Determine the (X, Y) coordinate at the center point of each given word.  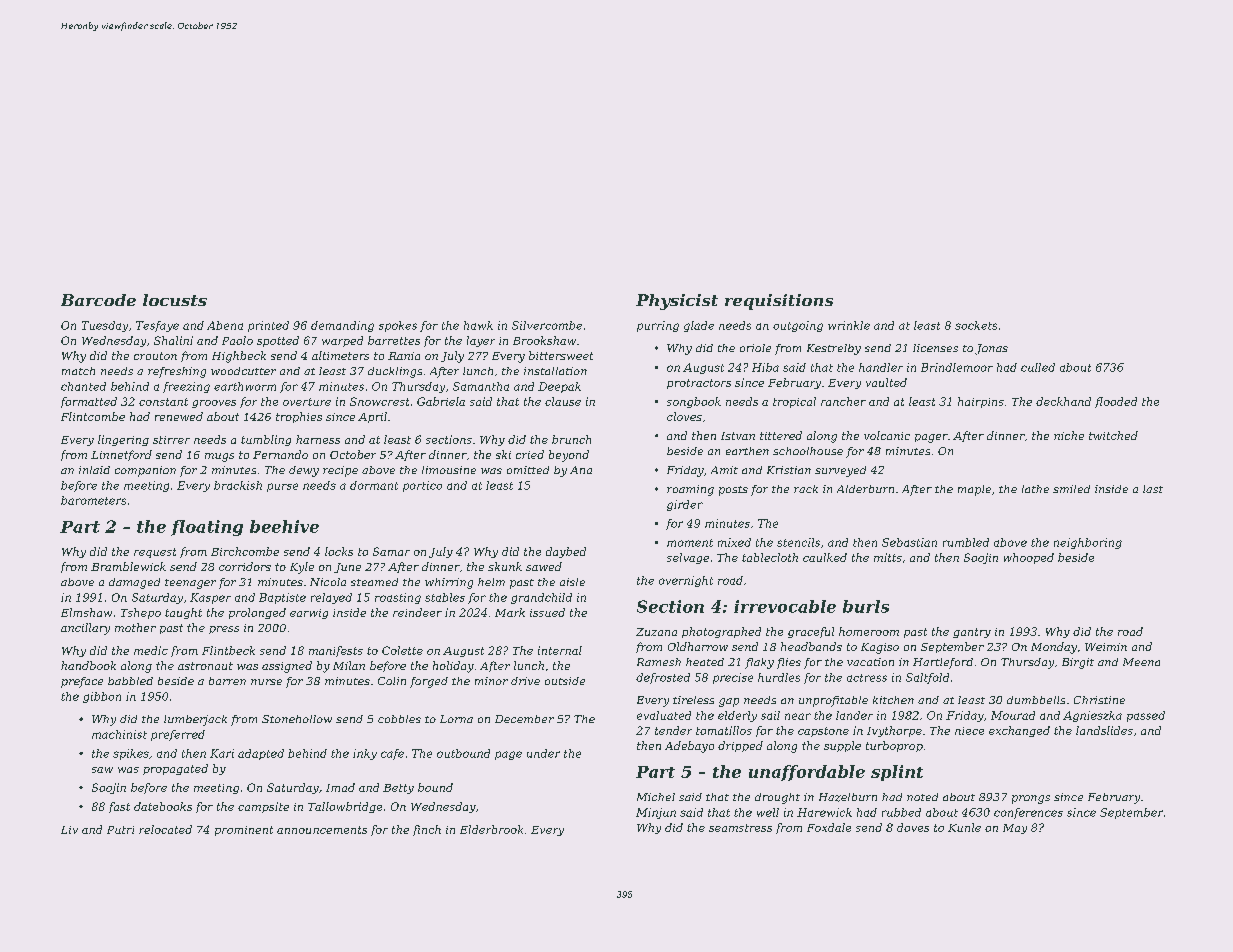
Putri (120, 830)
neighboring (1088, 543)
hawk (478, 325)
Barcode (98, 300)
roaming (690, 490)
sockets (976, 325)
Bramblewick (128, 566)
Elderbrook (491, 829)
